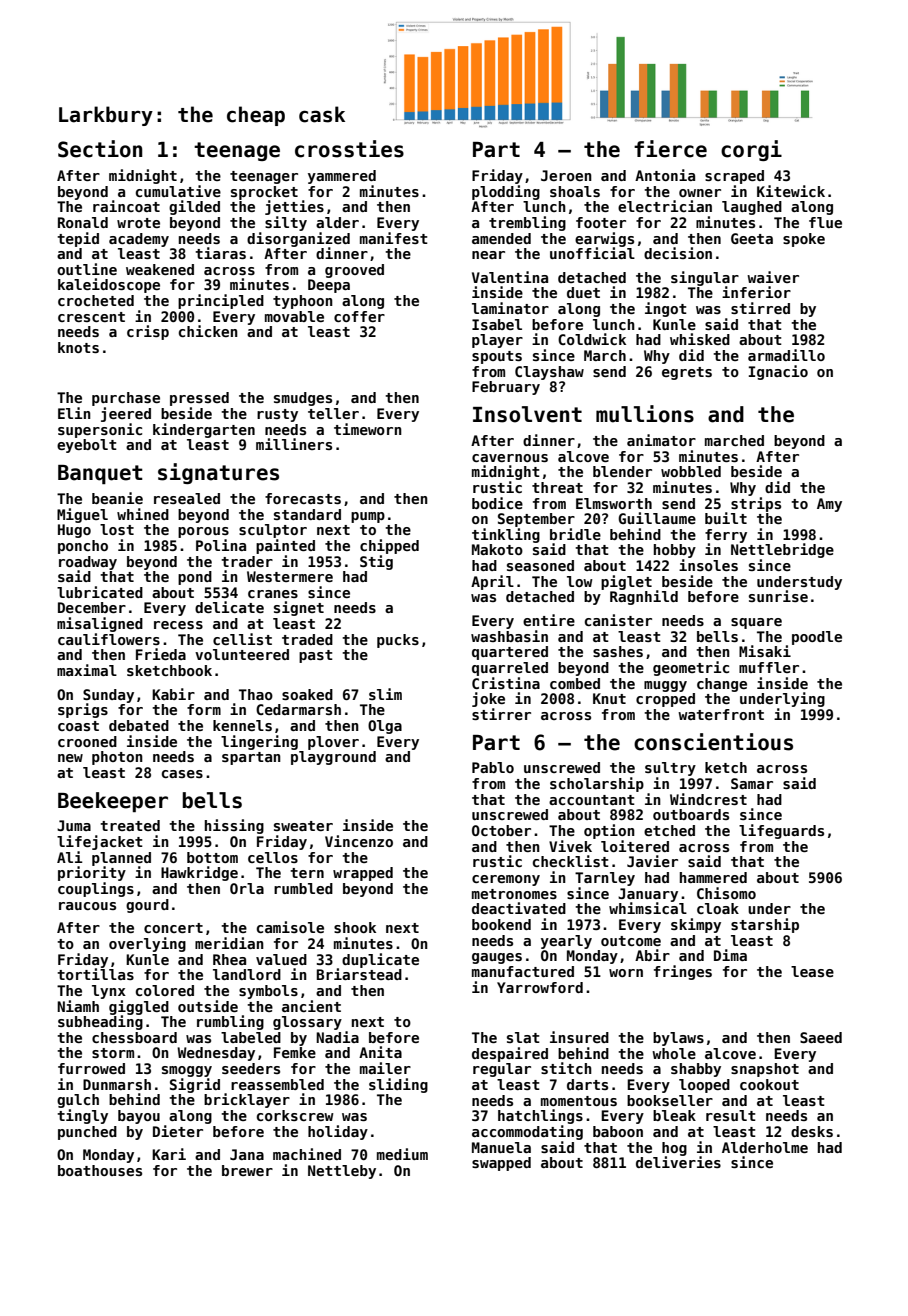 The image size is (908, 1316). What do you see at coordinates (726, 893) in the screenshot?
I see `Chisomo` at bounding box center [726, 893].
